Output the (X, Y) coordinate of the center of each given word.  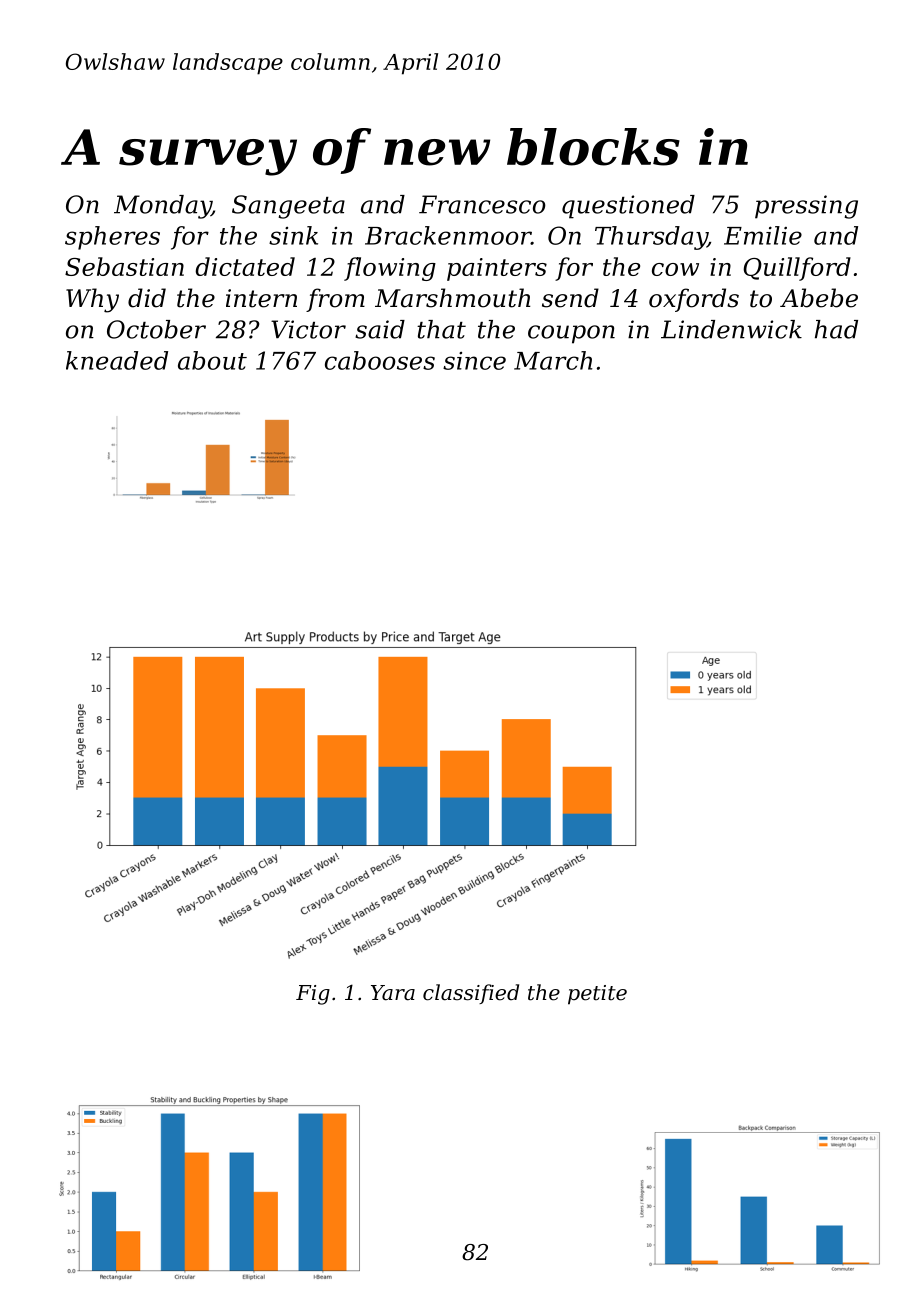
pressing (806, 207)
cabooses (380, 360)
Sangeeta (288, 207)
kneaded (117, 360)
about (212, 360)
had (836, 329)
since (474, 361)
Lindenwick (731, 329)
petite (597, 995)
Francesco (482, 204)
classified (471, 994)
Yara (393, 993)
